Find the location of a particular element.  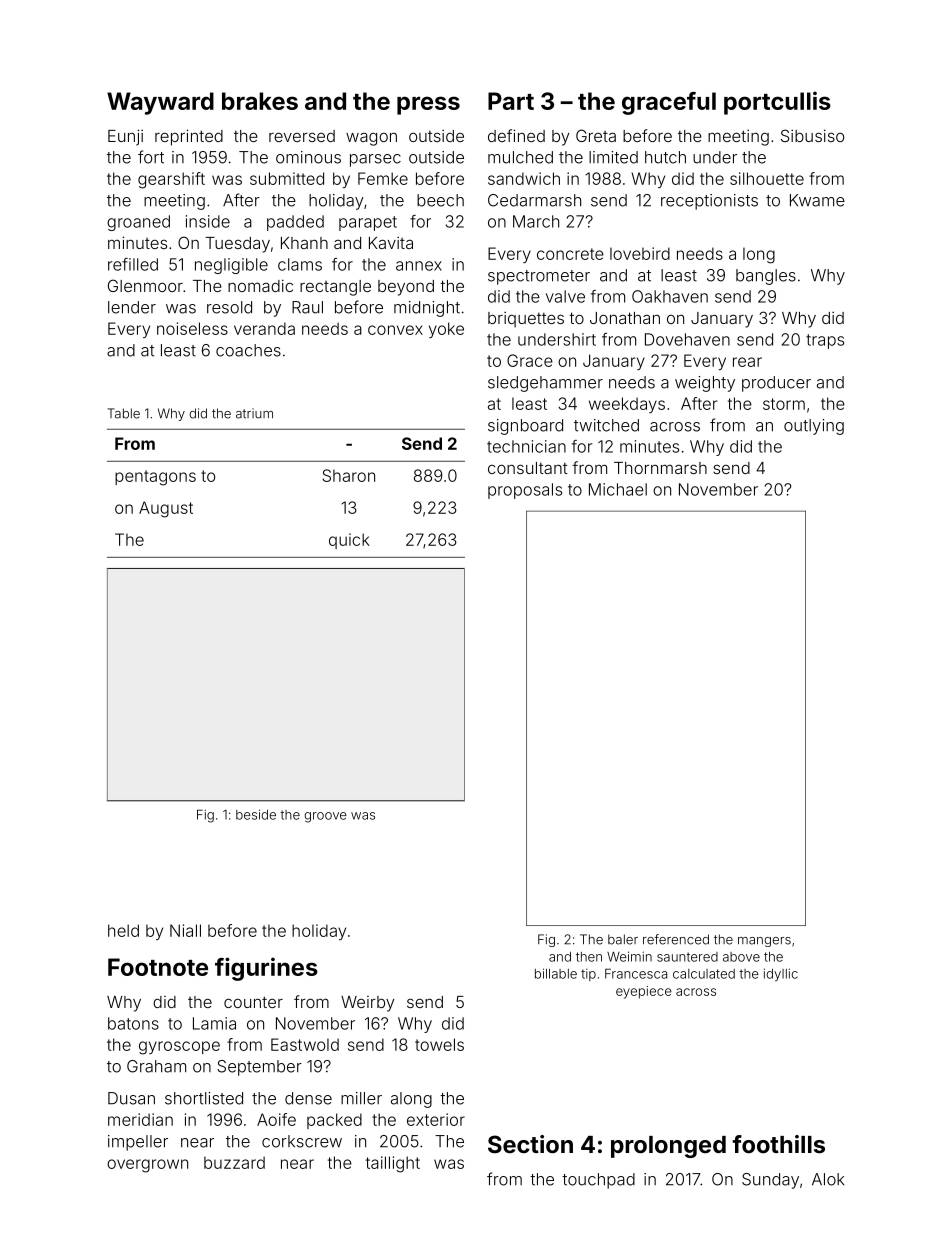

idyllic is located at coordinates (781, 974).
